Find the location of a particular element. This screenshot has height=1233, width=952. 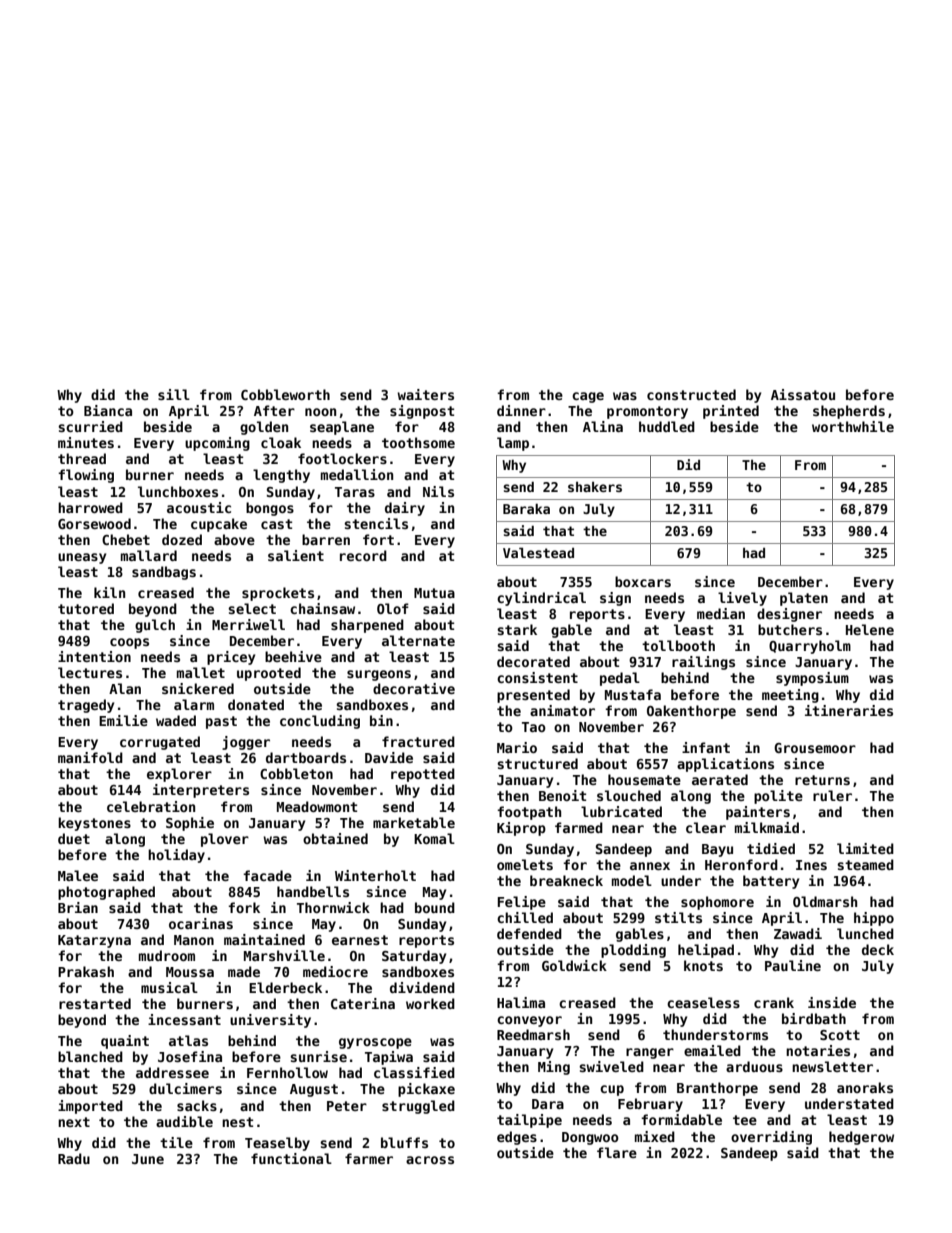

Tao is located at coordinates (534, 727).
